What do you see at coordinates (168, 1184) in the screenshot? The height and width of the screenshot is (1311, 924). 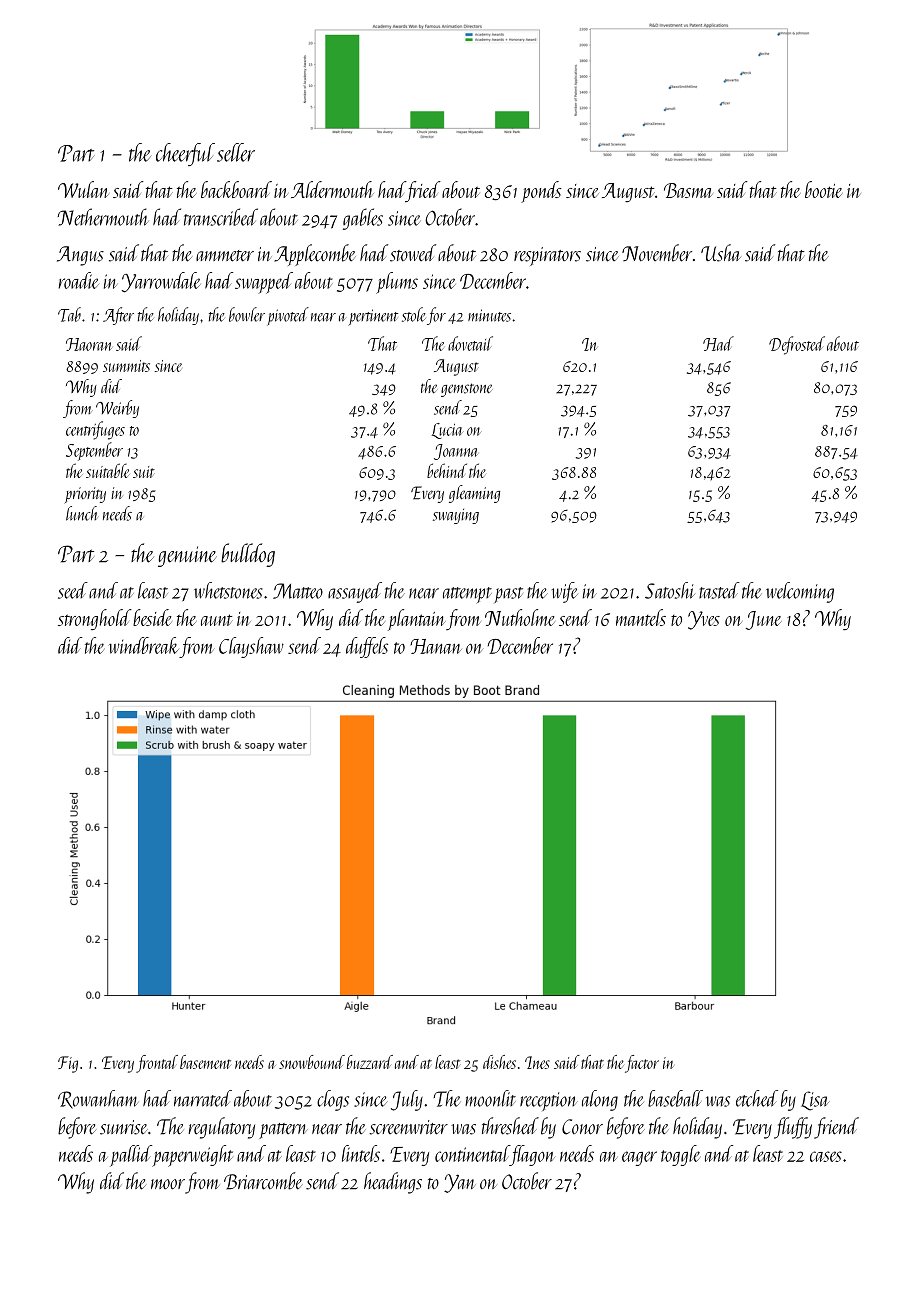 I see `moor` at bounding box center [168, 1184].
